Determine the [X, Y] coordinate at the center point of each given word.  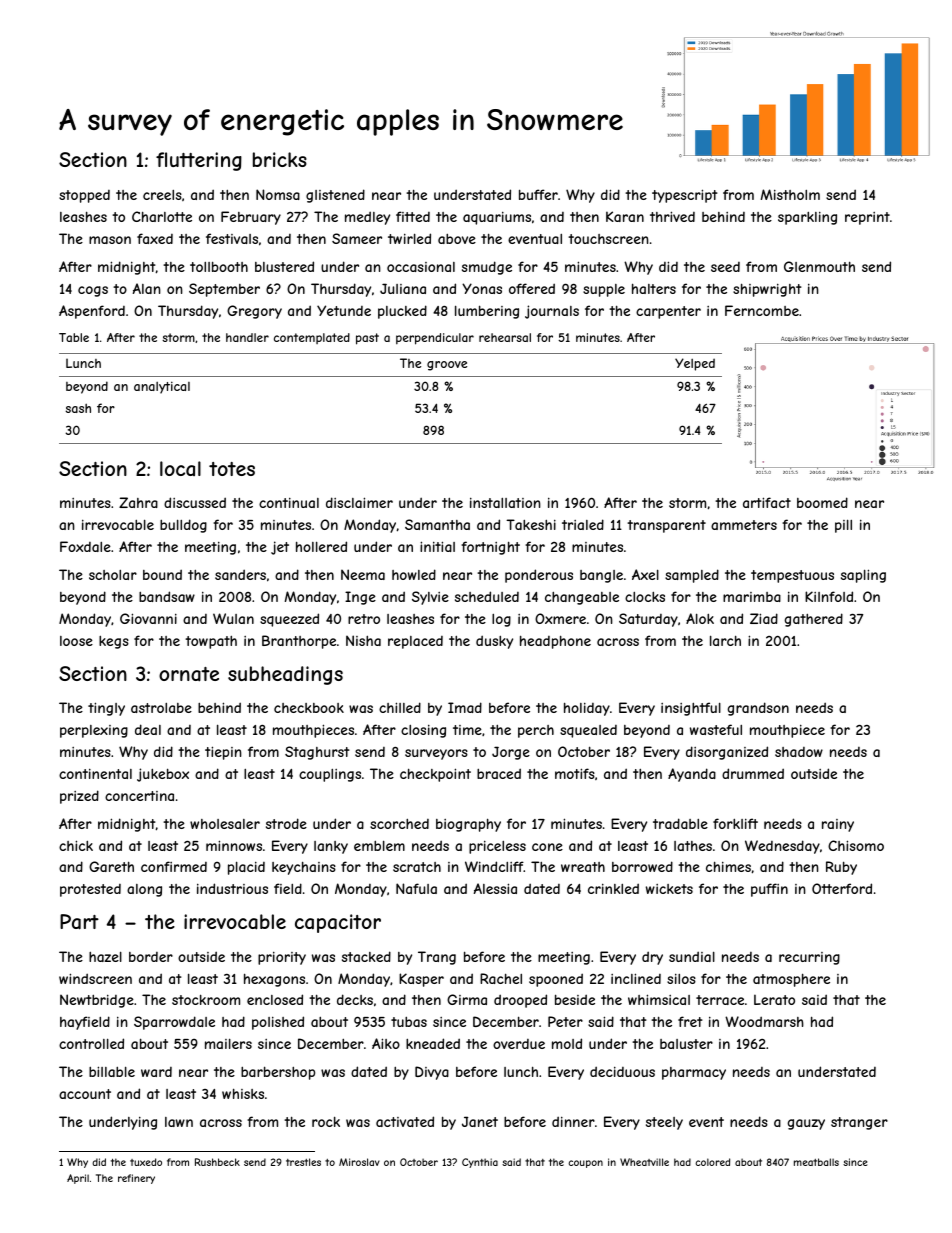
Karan [625, 216]
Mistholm [790, 194]
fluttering [199, 161]
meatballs [816, 1162]
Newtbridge [97, 1001]
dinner [573, 1121]
